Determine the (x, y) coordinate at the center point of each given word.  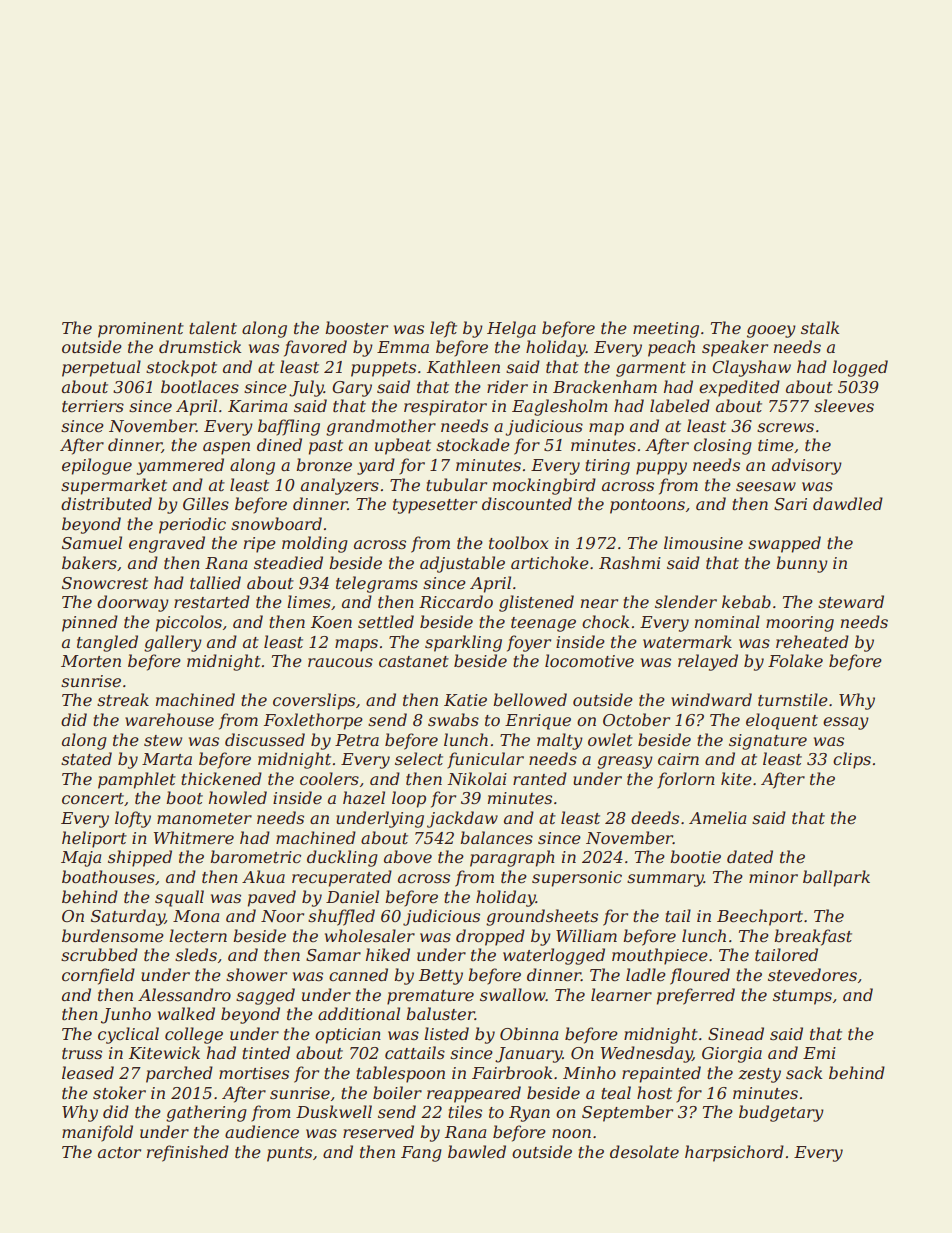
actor (119, 1152)
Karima (257, 406)
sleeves (844, 405)
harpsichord (734, 1153)
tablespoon (400, 1074)
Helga (511, 329)
